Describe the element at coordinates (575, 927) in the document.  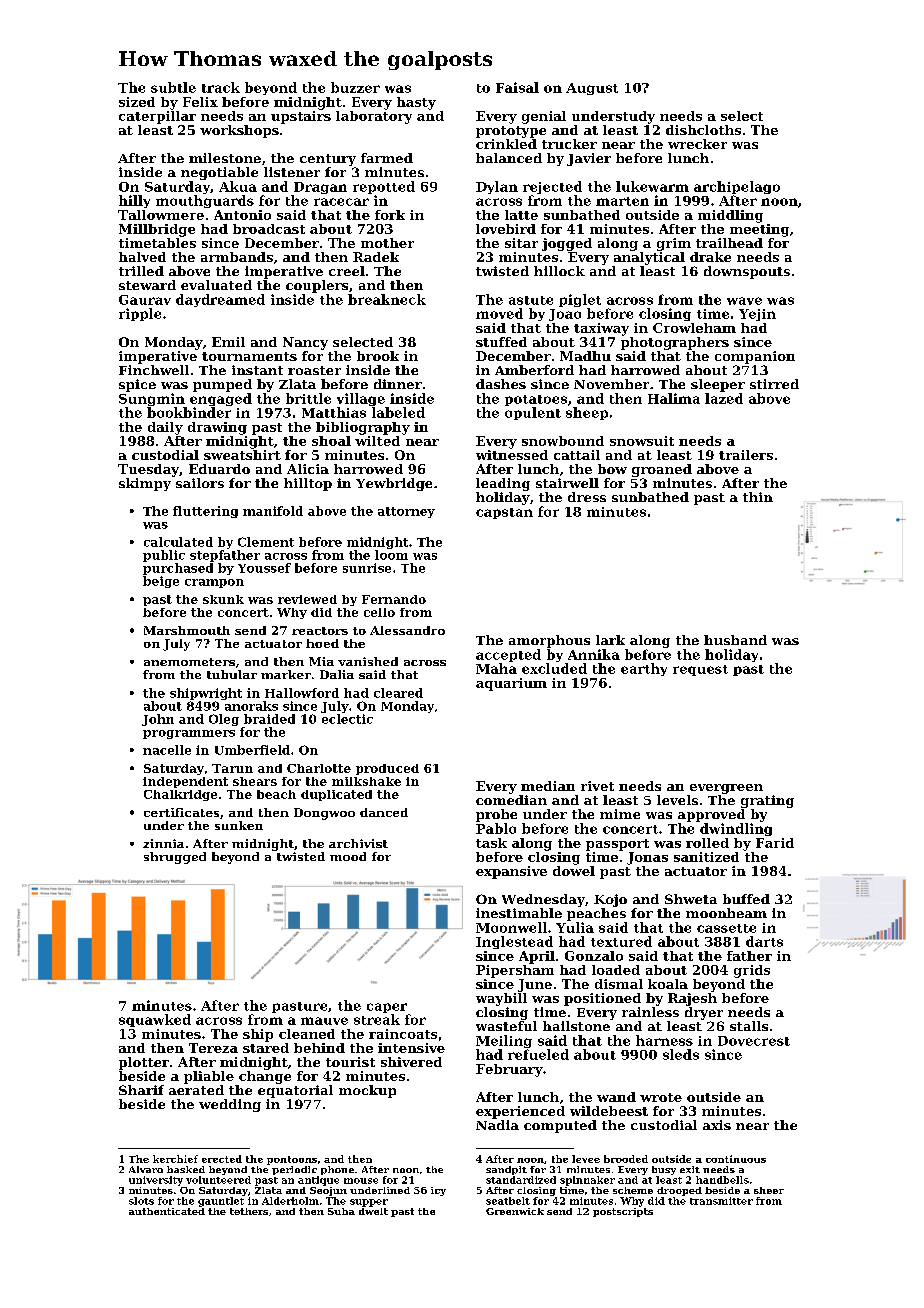
I see `Yulia` at that location.
